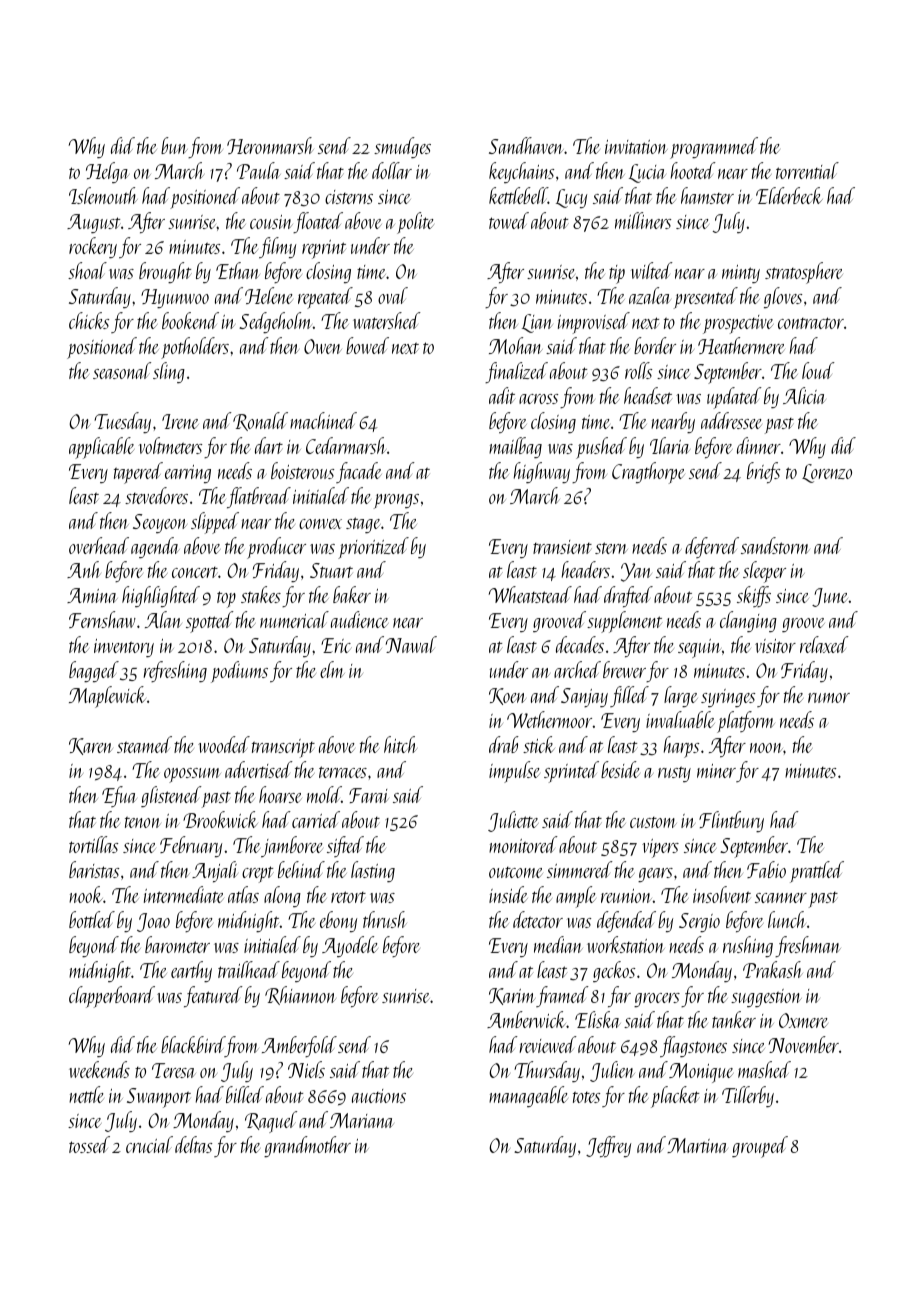 Image resolution: width=924 pixels, height=1311 pixels. What do you see at coordinates (754, 596) in the page?
I see `skiffs` at bounding box center [754, 596].
